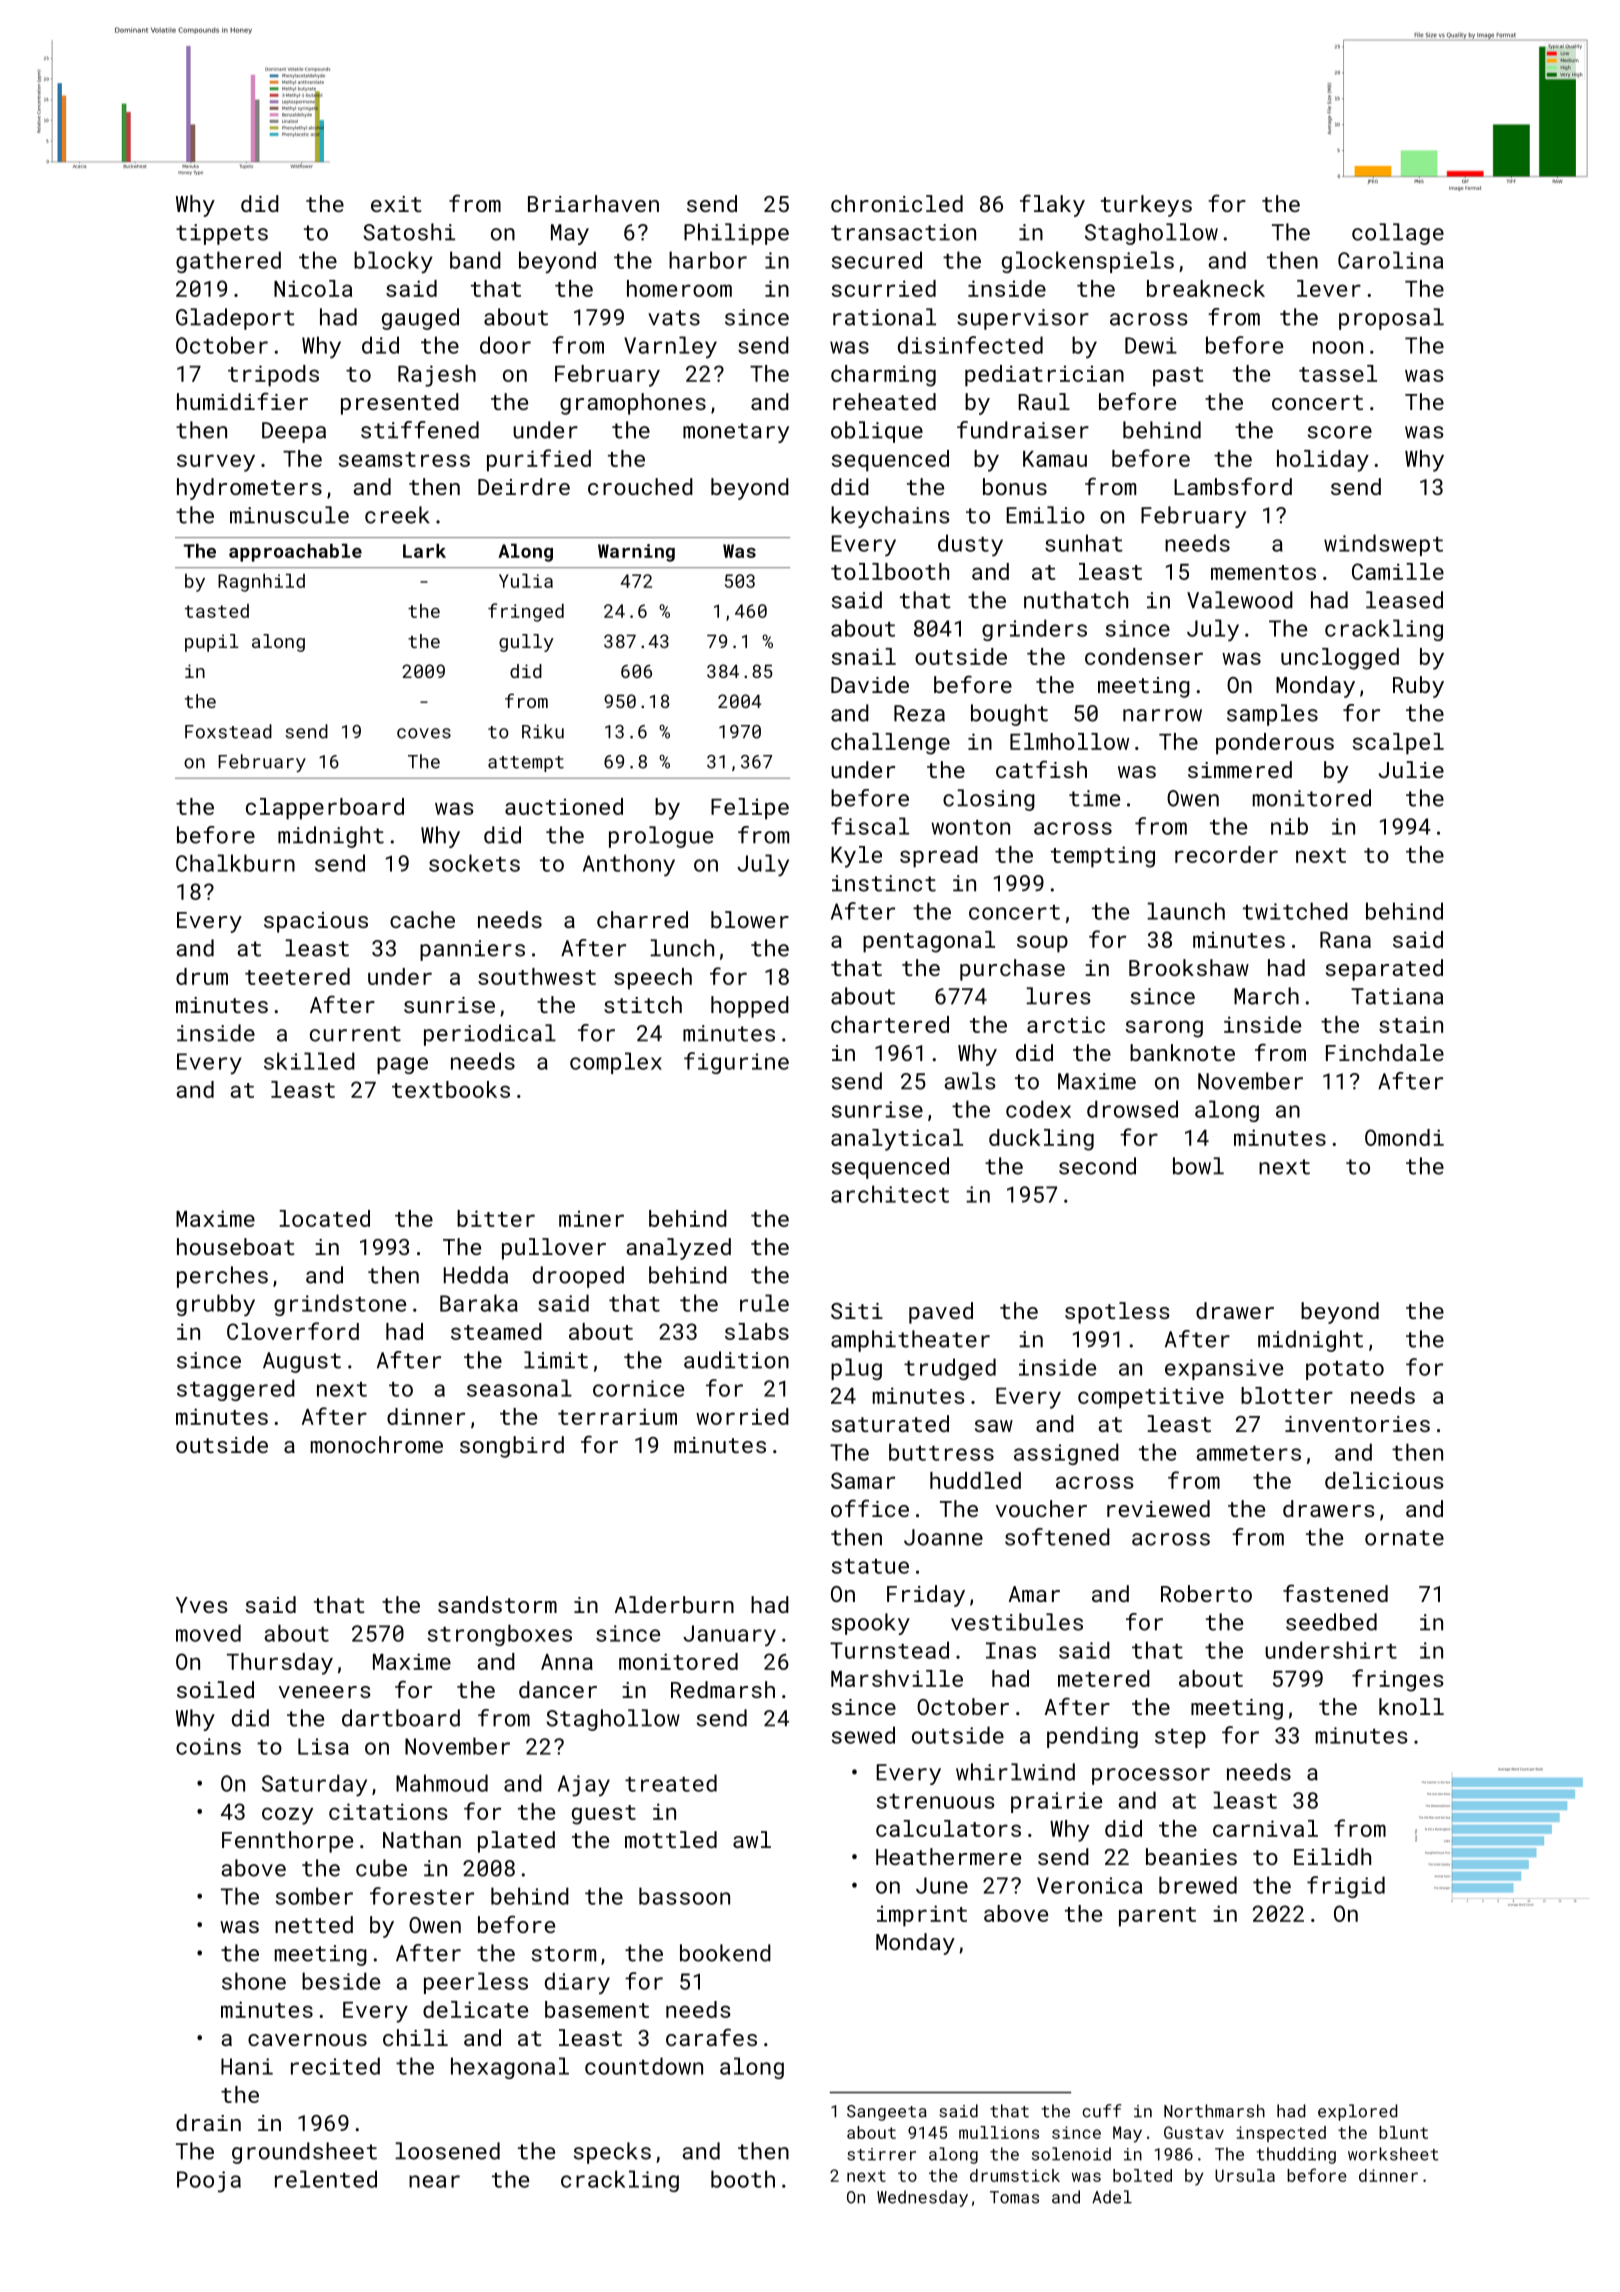 This screenshot has width=1620, height=2292. Describe the element at coordinates (447, 2151) in the screenshot. I see `loosened` at that location.
